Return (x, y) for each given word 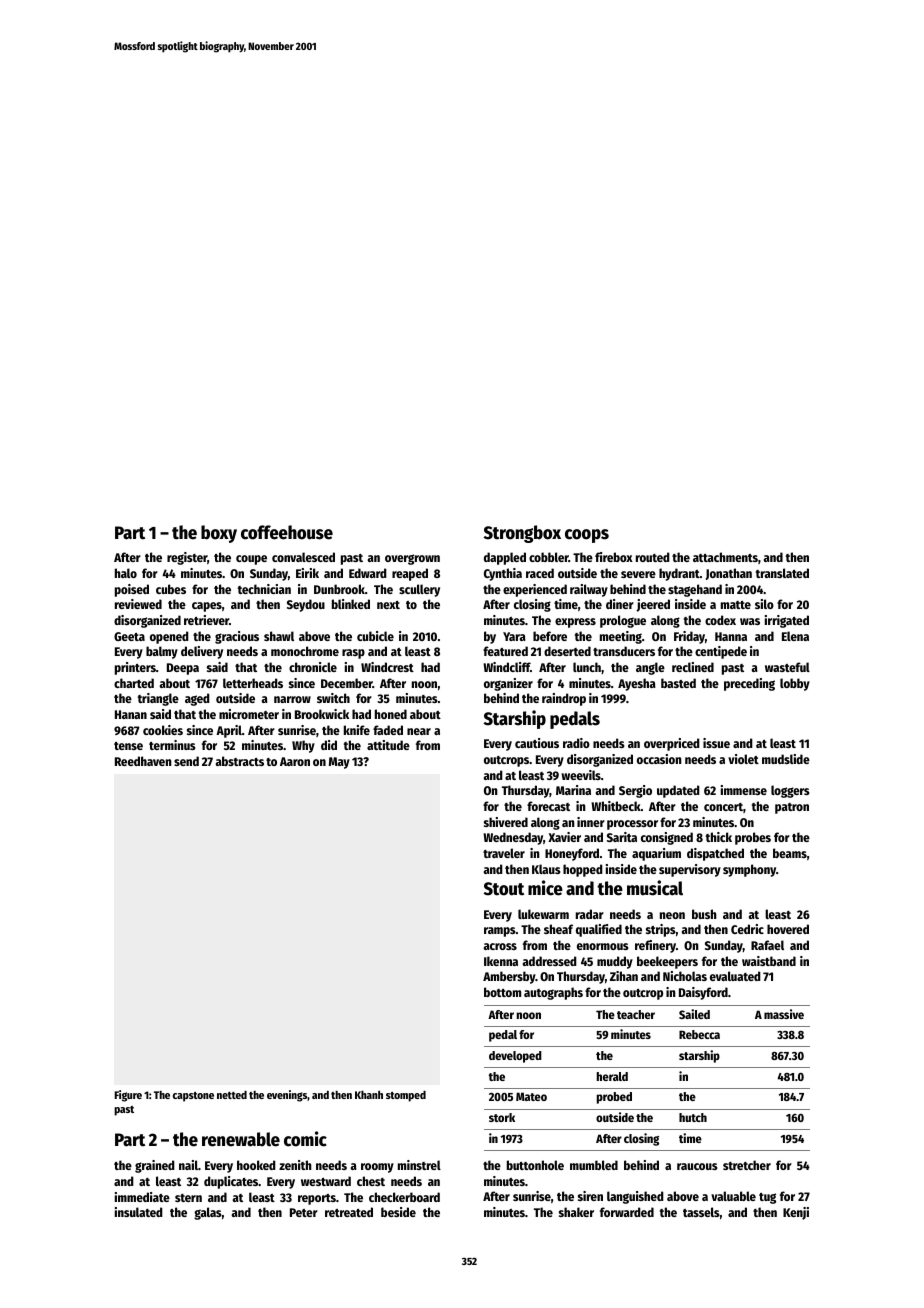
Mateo (531, 1096)
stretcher (747, 1165)
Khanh (369, 1094)
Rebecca (699, 1034)
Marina (573, 790)
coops (587, 536)
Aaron (295, 761)
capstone (193, 1097)
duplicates (231, 1182)
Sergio (635, 791)
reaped (410, 574)
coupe (251, 560)
